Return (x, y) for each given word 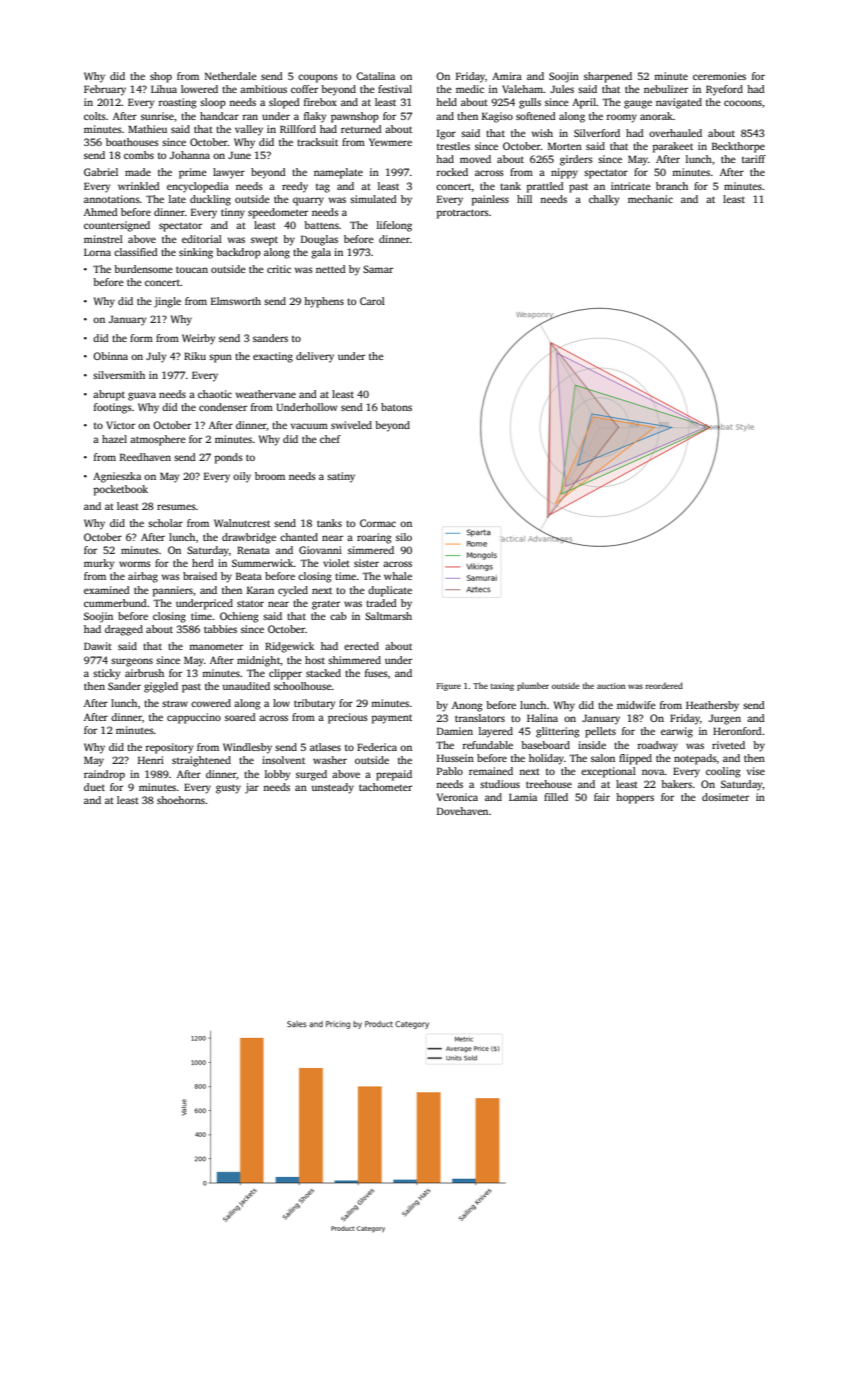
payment (392, 719)
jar (252, 788)
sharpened (608, 77)
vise (756, 771)
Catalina (375, 76)
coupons (318, 78)
